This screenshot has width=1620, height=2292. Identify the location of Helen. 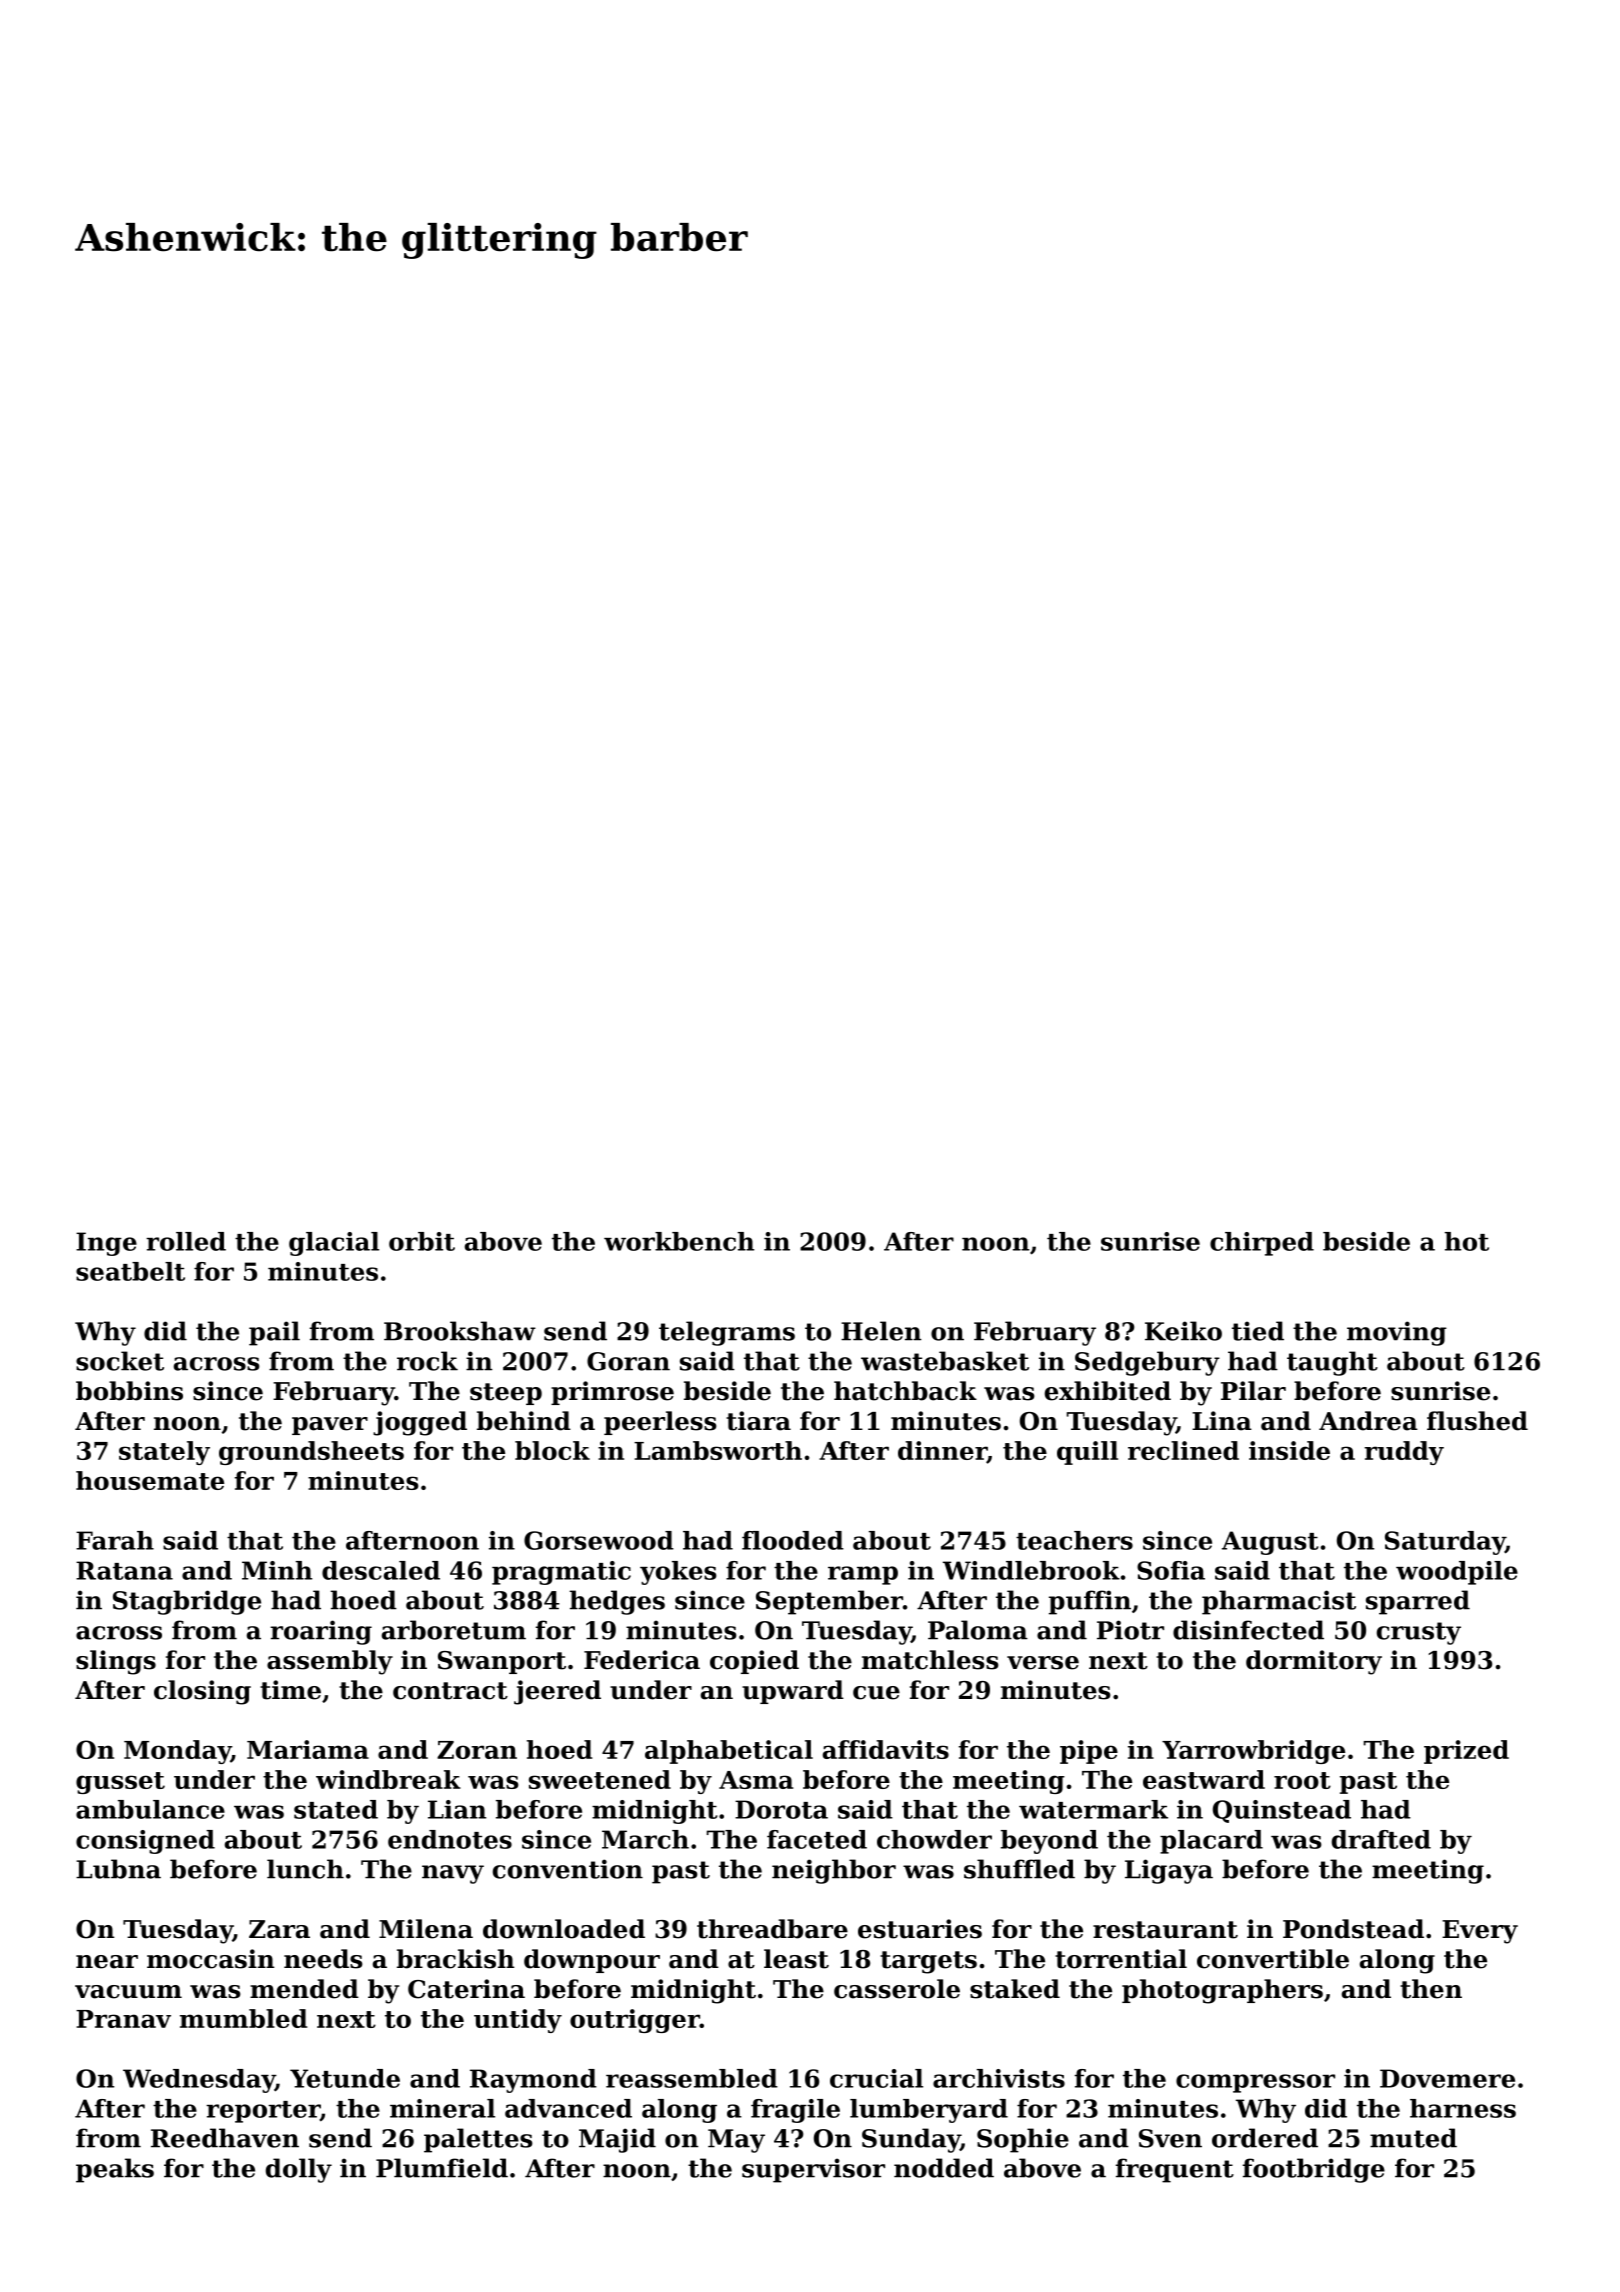
(881, 1331).
